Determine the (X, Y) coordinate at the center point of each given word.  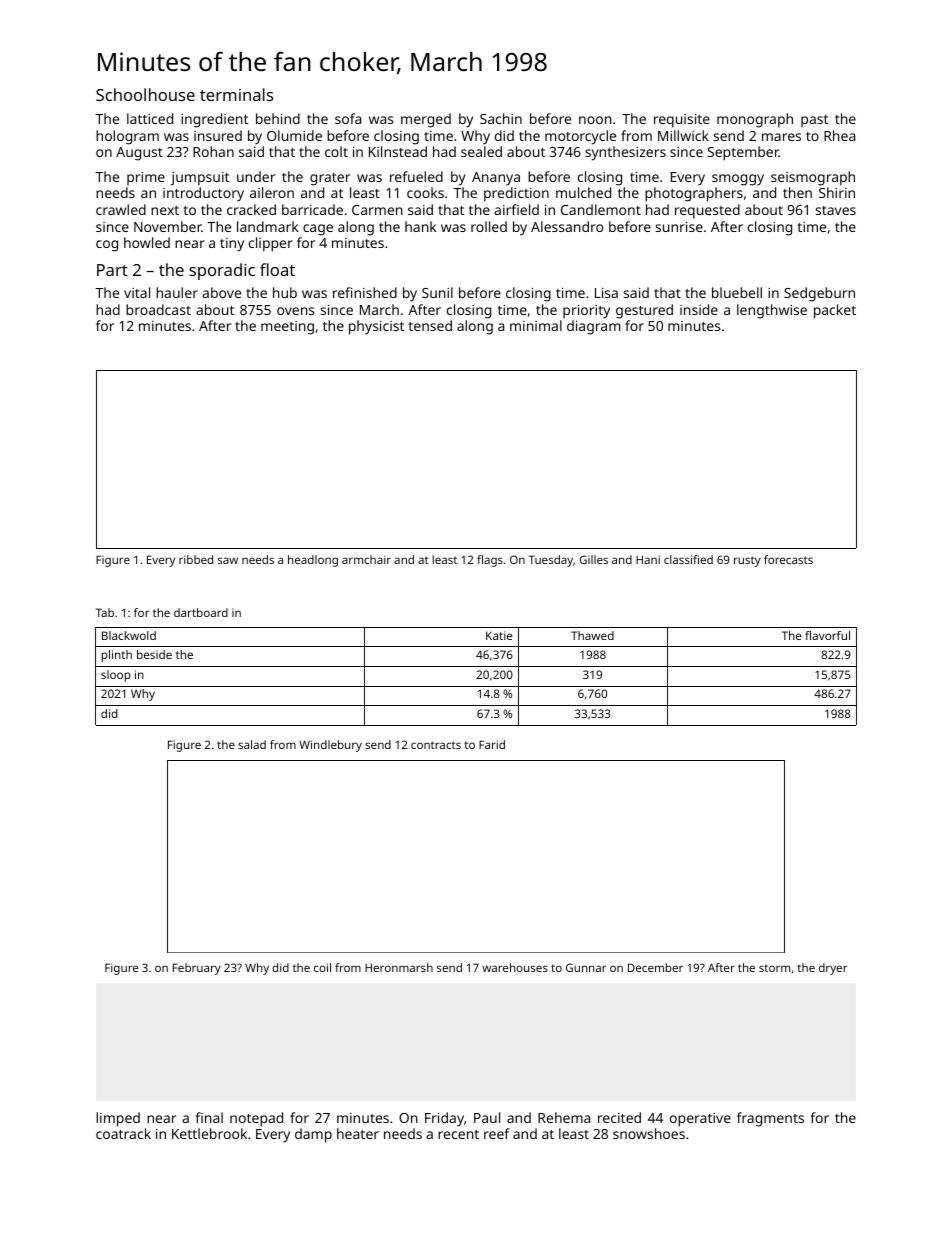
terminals (236, 94)
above (221, 292)
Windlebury (330, 746)
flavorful (827, 635)
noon (595, 120)
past (814, 121)
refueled (416, 176)
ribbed (196, 559)
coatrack (123, 1133)
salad (252, 744)
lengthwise (772, 311)
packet (835, 311)
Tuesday (551, 561)
